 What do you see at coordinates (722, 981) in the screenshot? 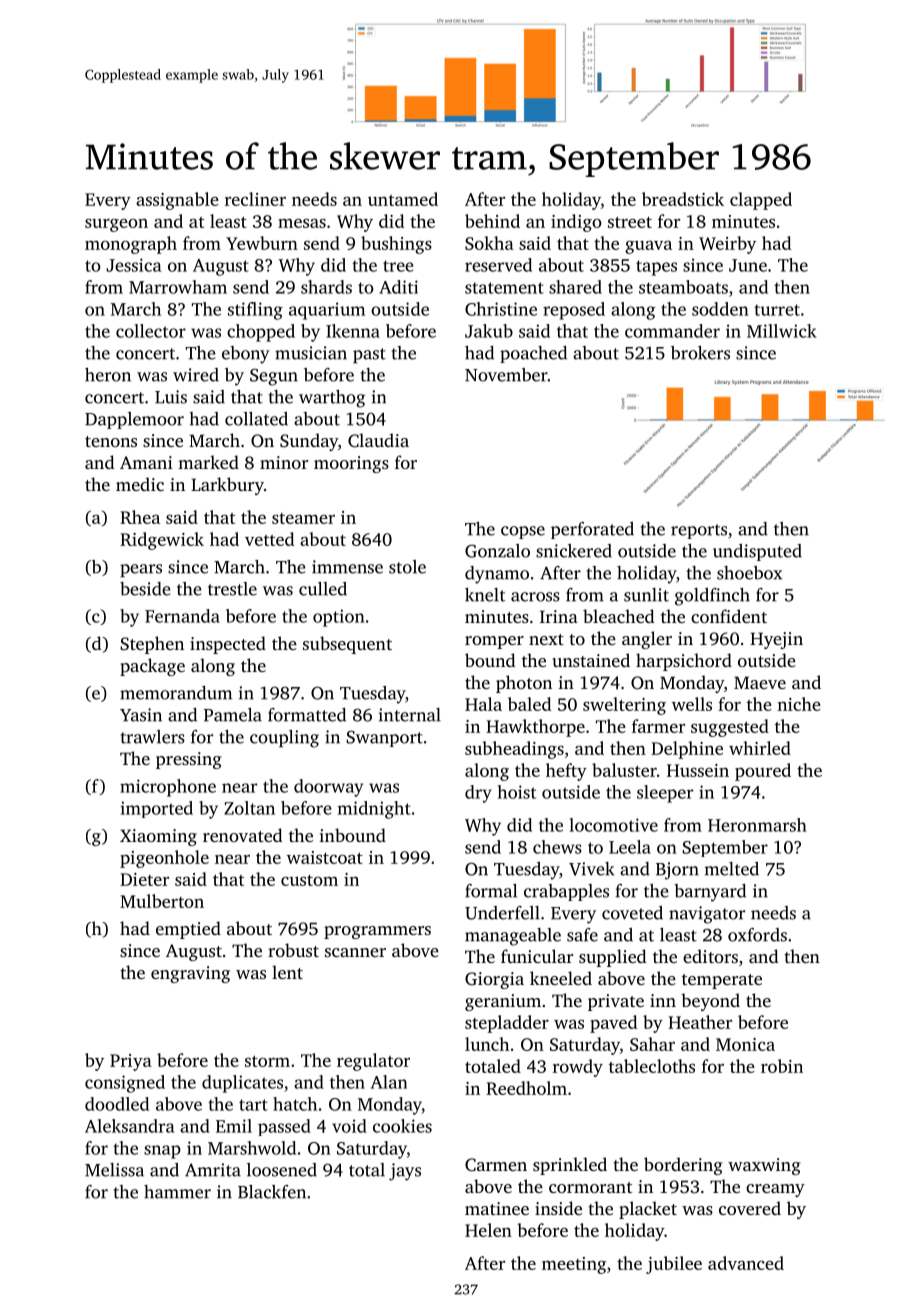
I see `temperate` at bounding box center [722, 981].
